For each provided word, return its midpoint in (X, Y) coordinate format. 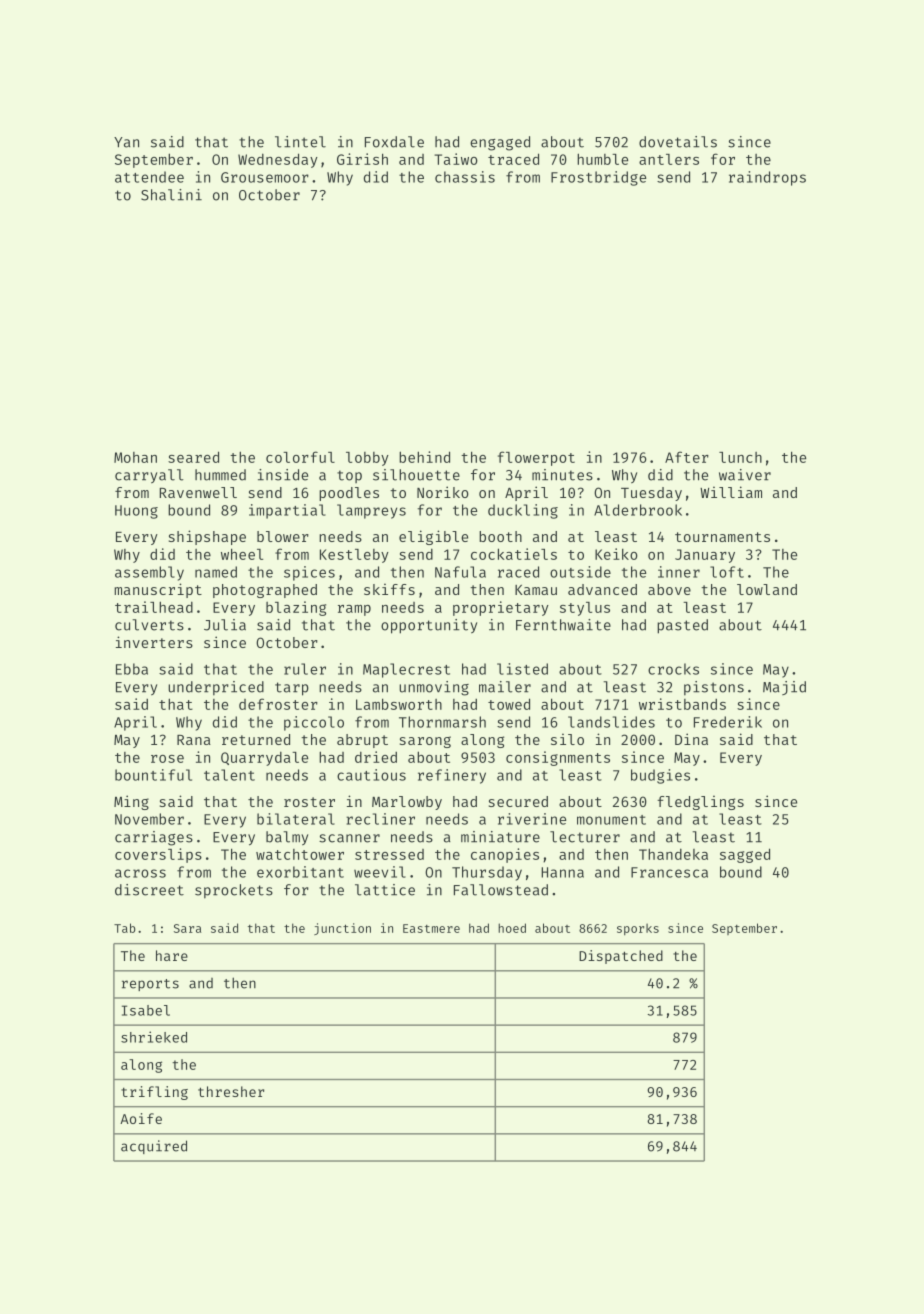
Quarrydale (264, 758)
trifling (154, 1093)
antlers (669, 159)
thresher (231, 1091)
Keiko (616, 554)
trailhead (154, 607)
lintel (300, 142)
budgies (660, 776)
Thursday (487, 873)
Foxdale (394, 142)
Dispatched (621, 957)
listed (522, 669)
